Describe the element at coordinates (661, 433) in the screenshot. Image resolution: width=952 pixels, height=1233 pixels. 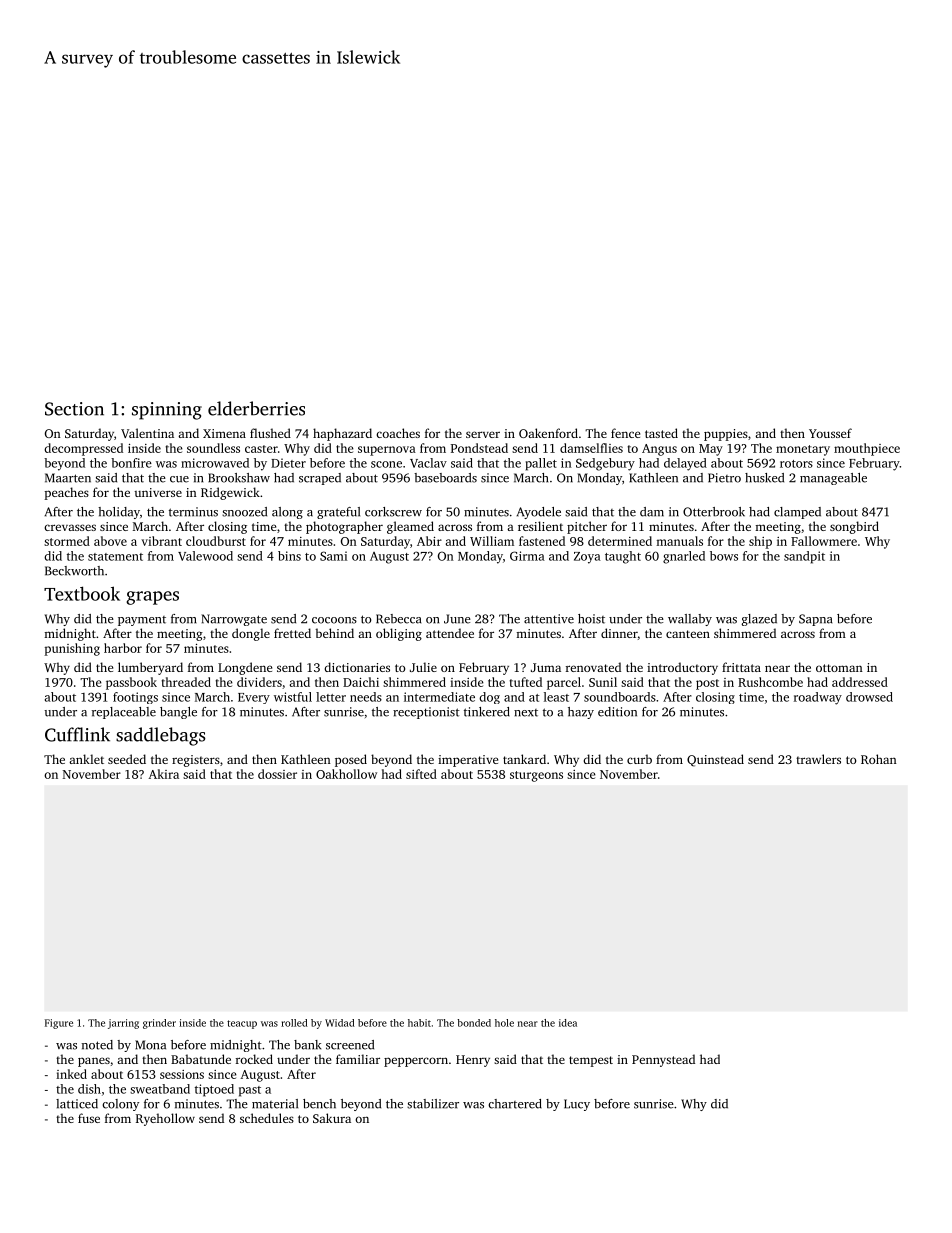
I see `tasted` at that location.
